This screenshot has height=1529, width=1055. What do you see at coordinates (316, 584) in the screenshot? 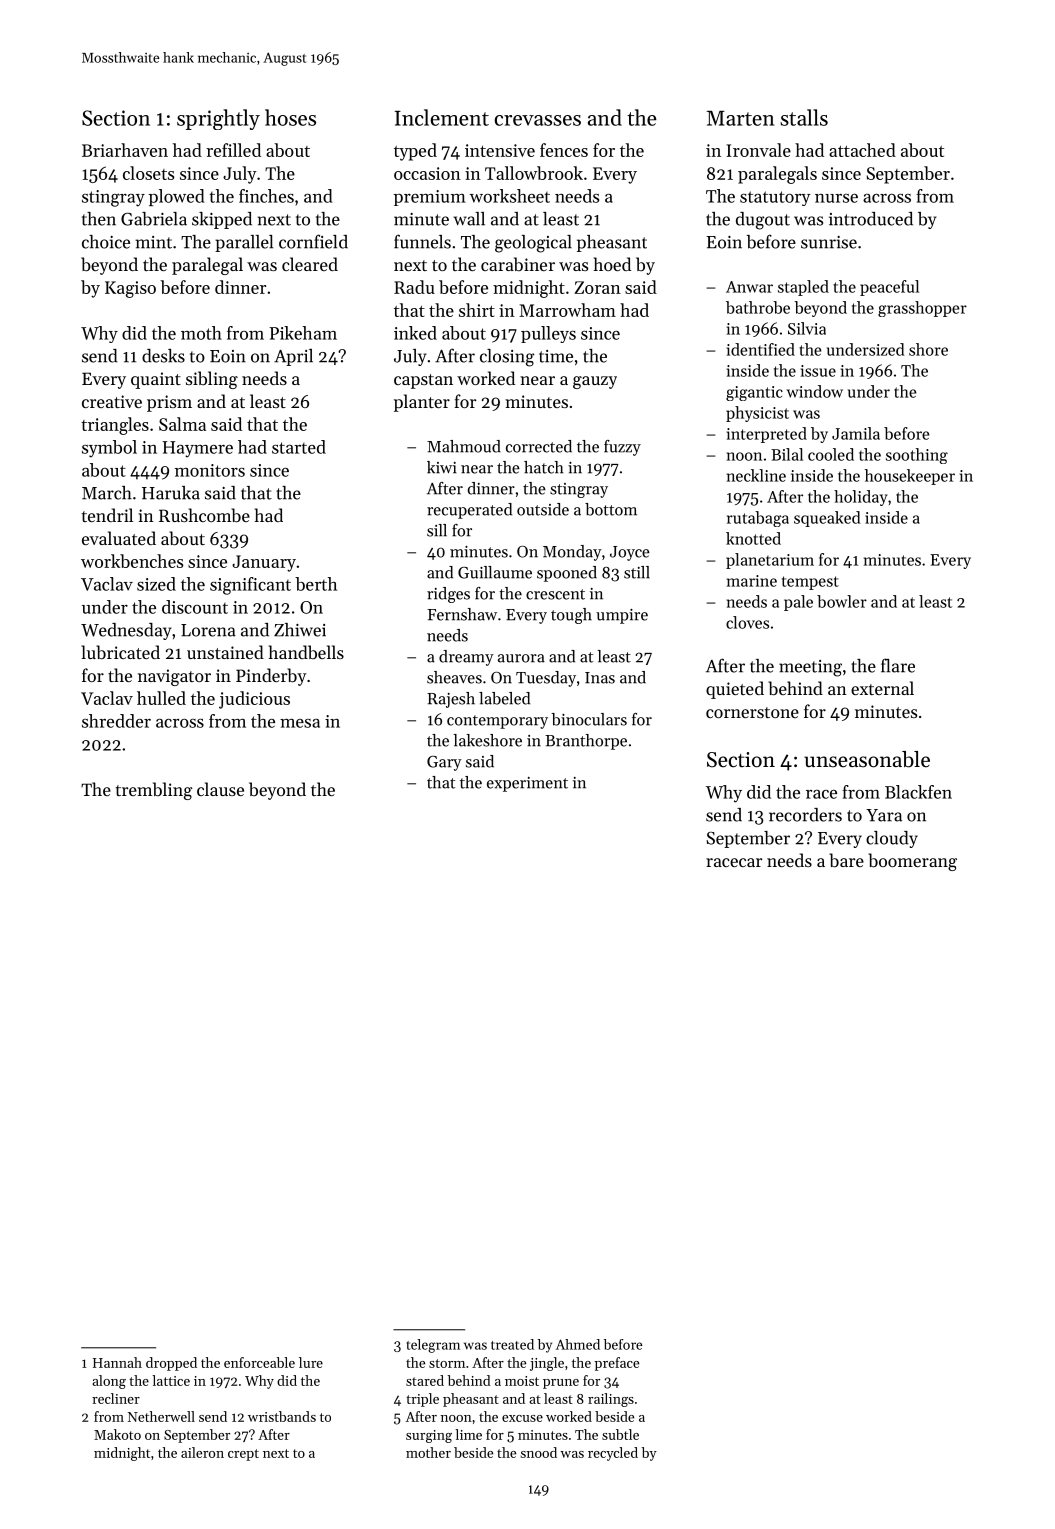
I see `berth` at bounding box center [316, 584].
